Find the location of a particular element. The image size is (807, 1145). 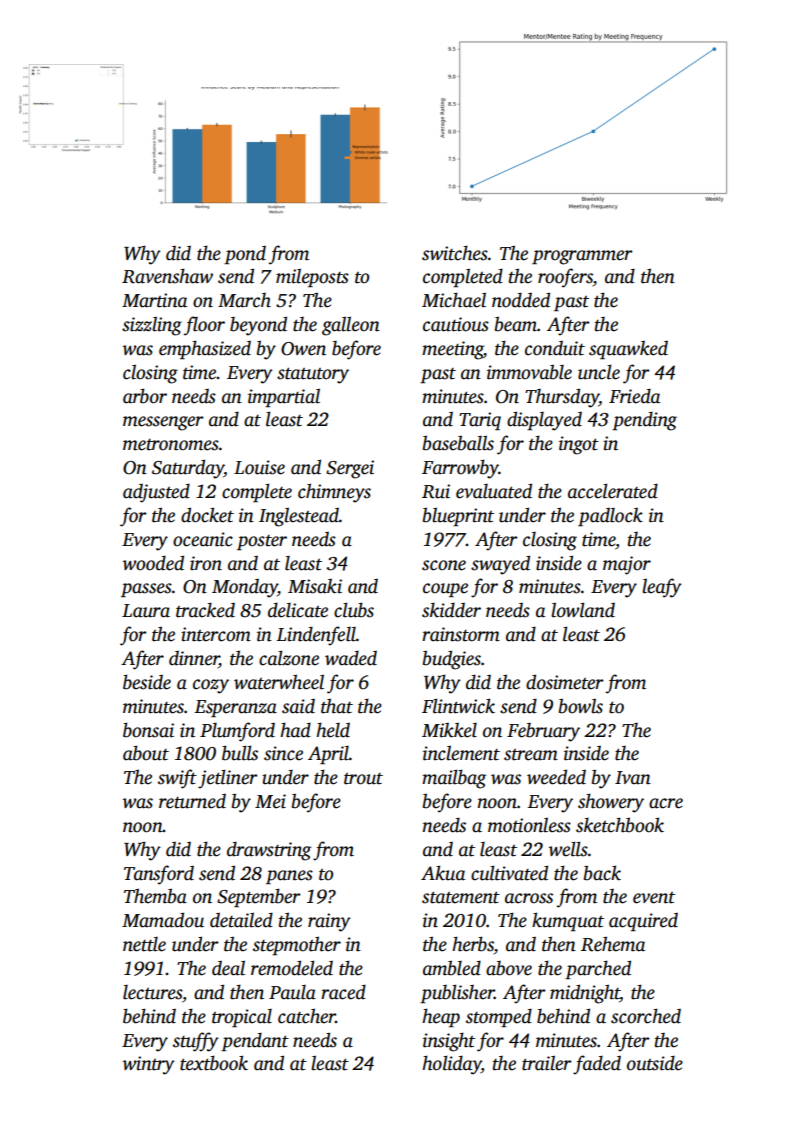

Akua is located at coordinates (443, 873).
